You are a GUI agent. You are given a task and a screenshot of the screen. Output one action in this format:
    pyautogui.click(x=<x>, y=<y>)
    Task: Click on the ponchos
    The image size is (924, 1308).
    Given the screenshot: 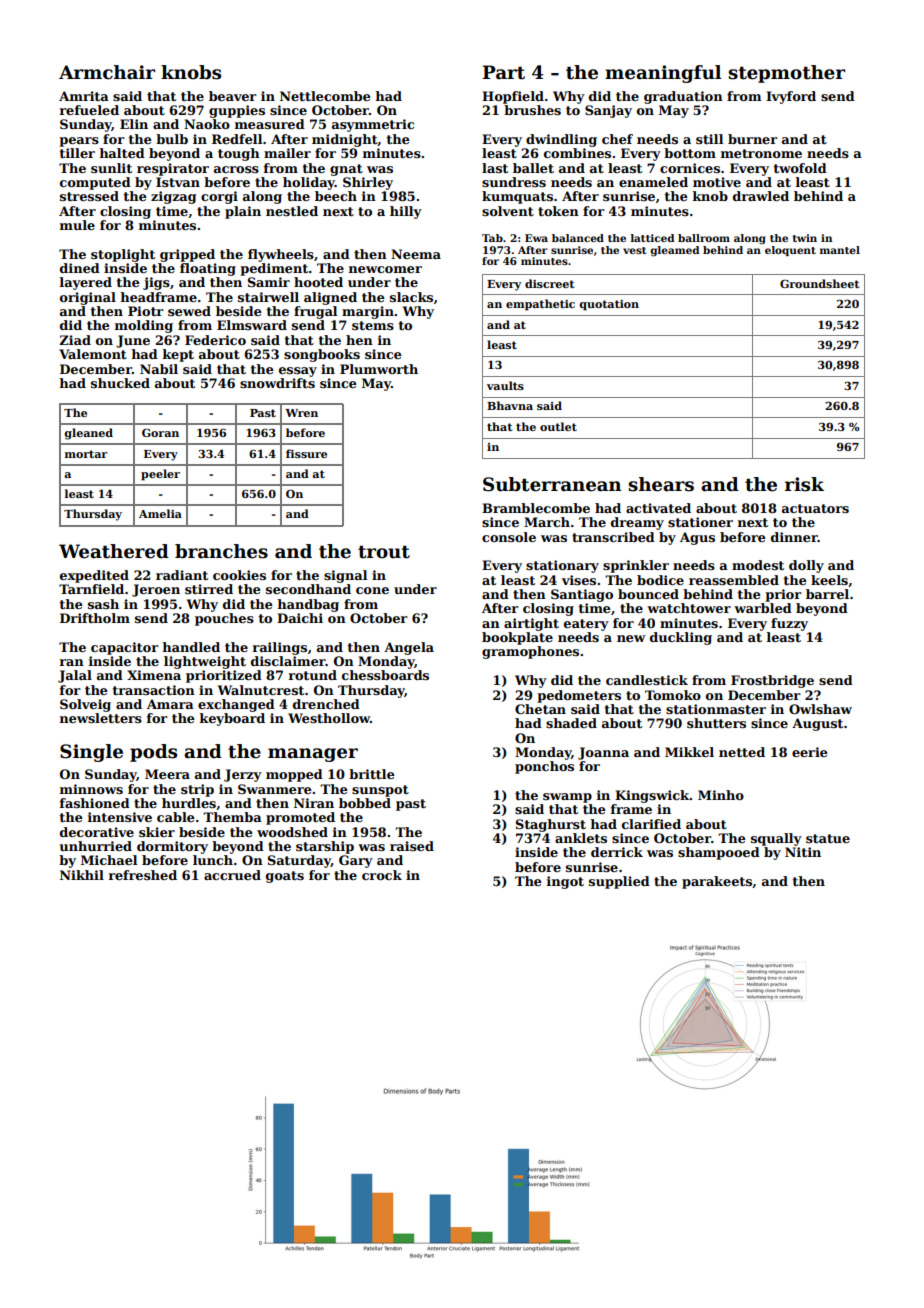 What is the action you would take?
    pyautogui.click(x=544, y=767)
